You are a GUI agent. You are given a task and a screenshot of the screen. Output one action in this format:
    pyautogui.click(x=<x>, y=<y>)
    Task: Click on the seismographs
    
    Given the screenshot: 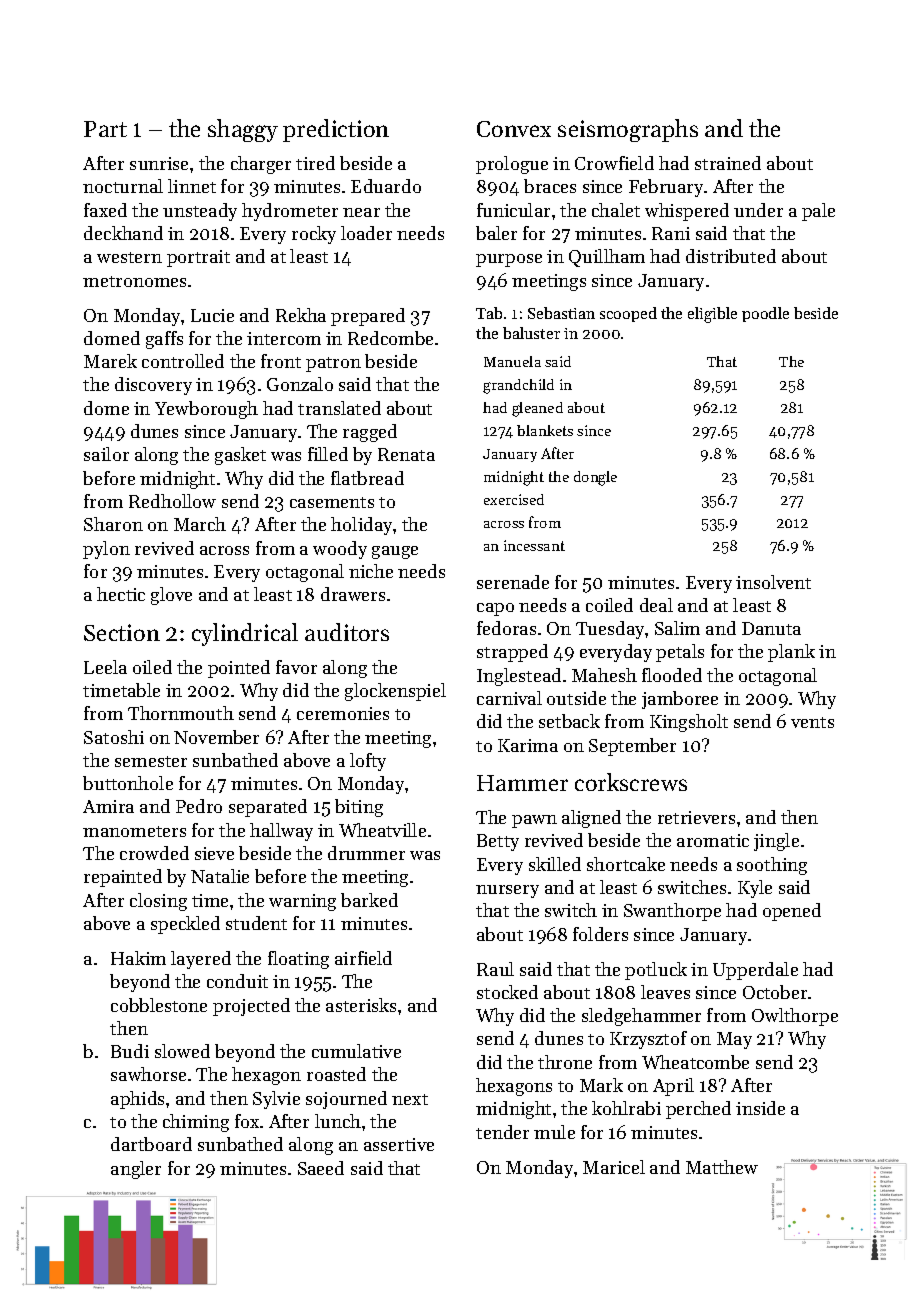 What is the action you would take?
    pyautogui.click(x=628, y=130)
